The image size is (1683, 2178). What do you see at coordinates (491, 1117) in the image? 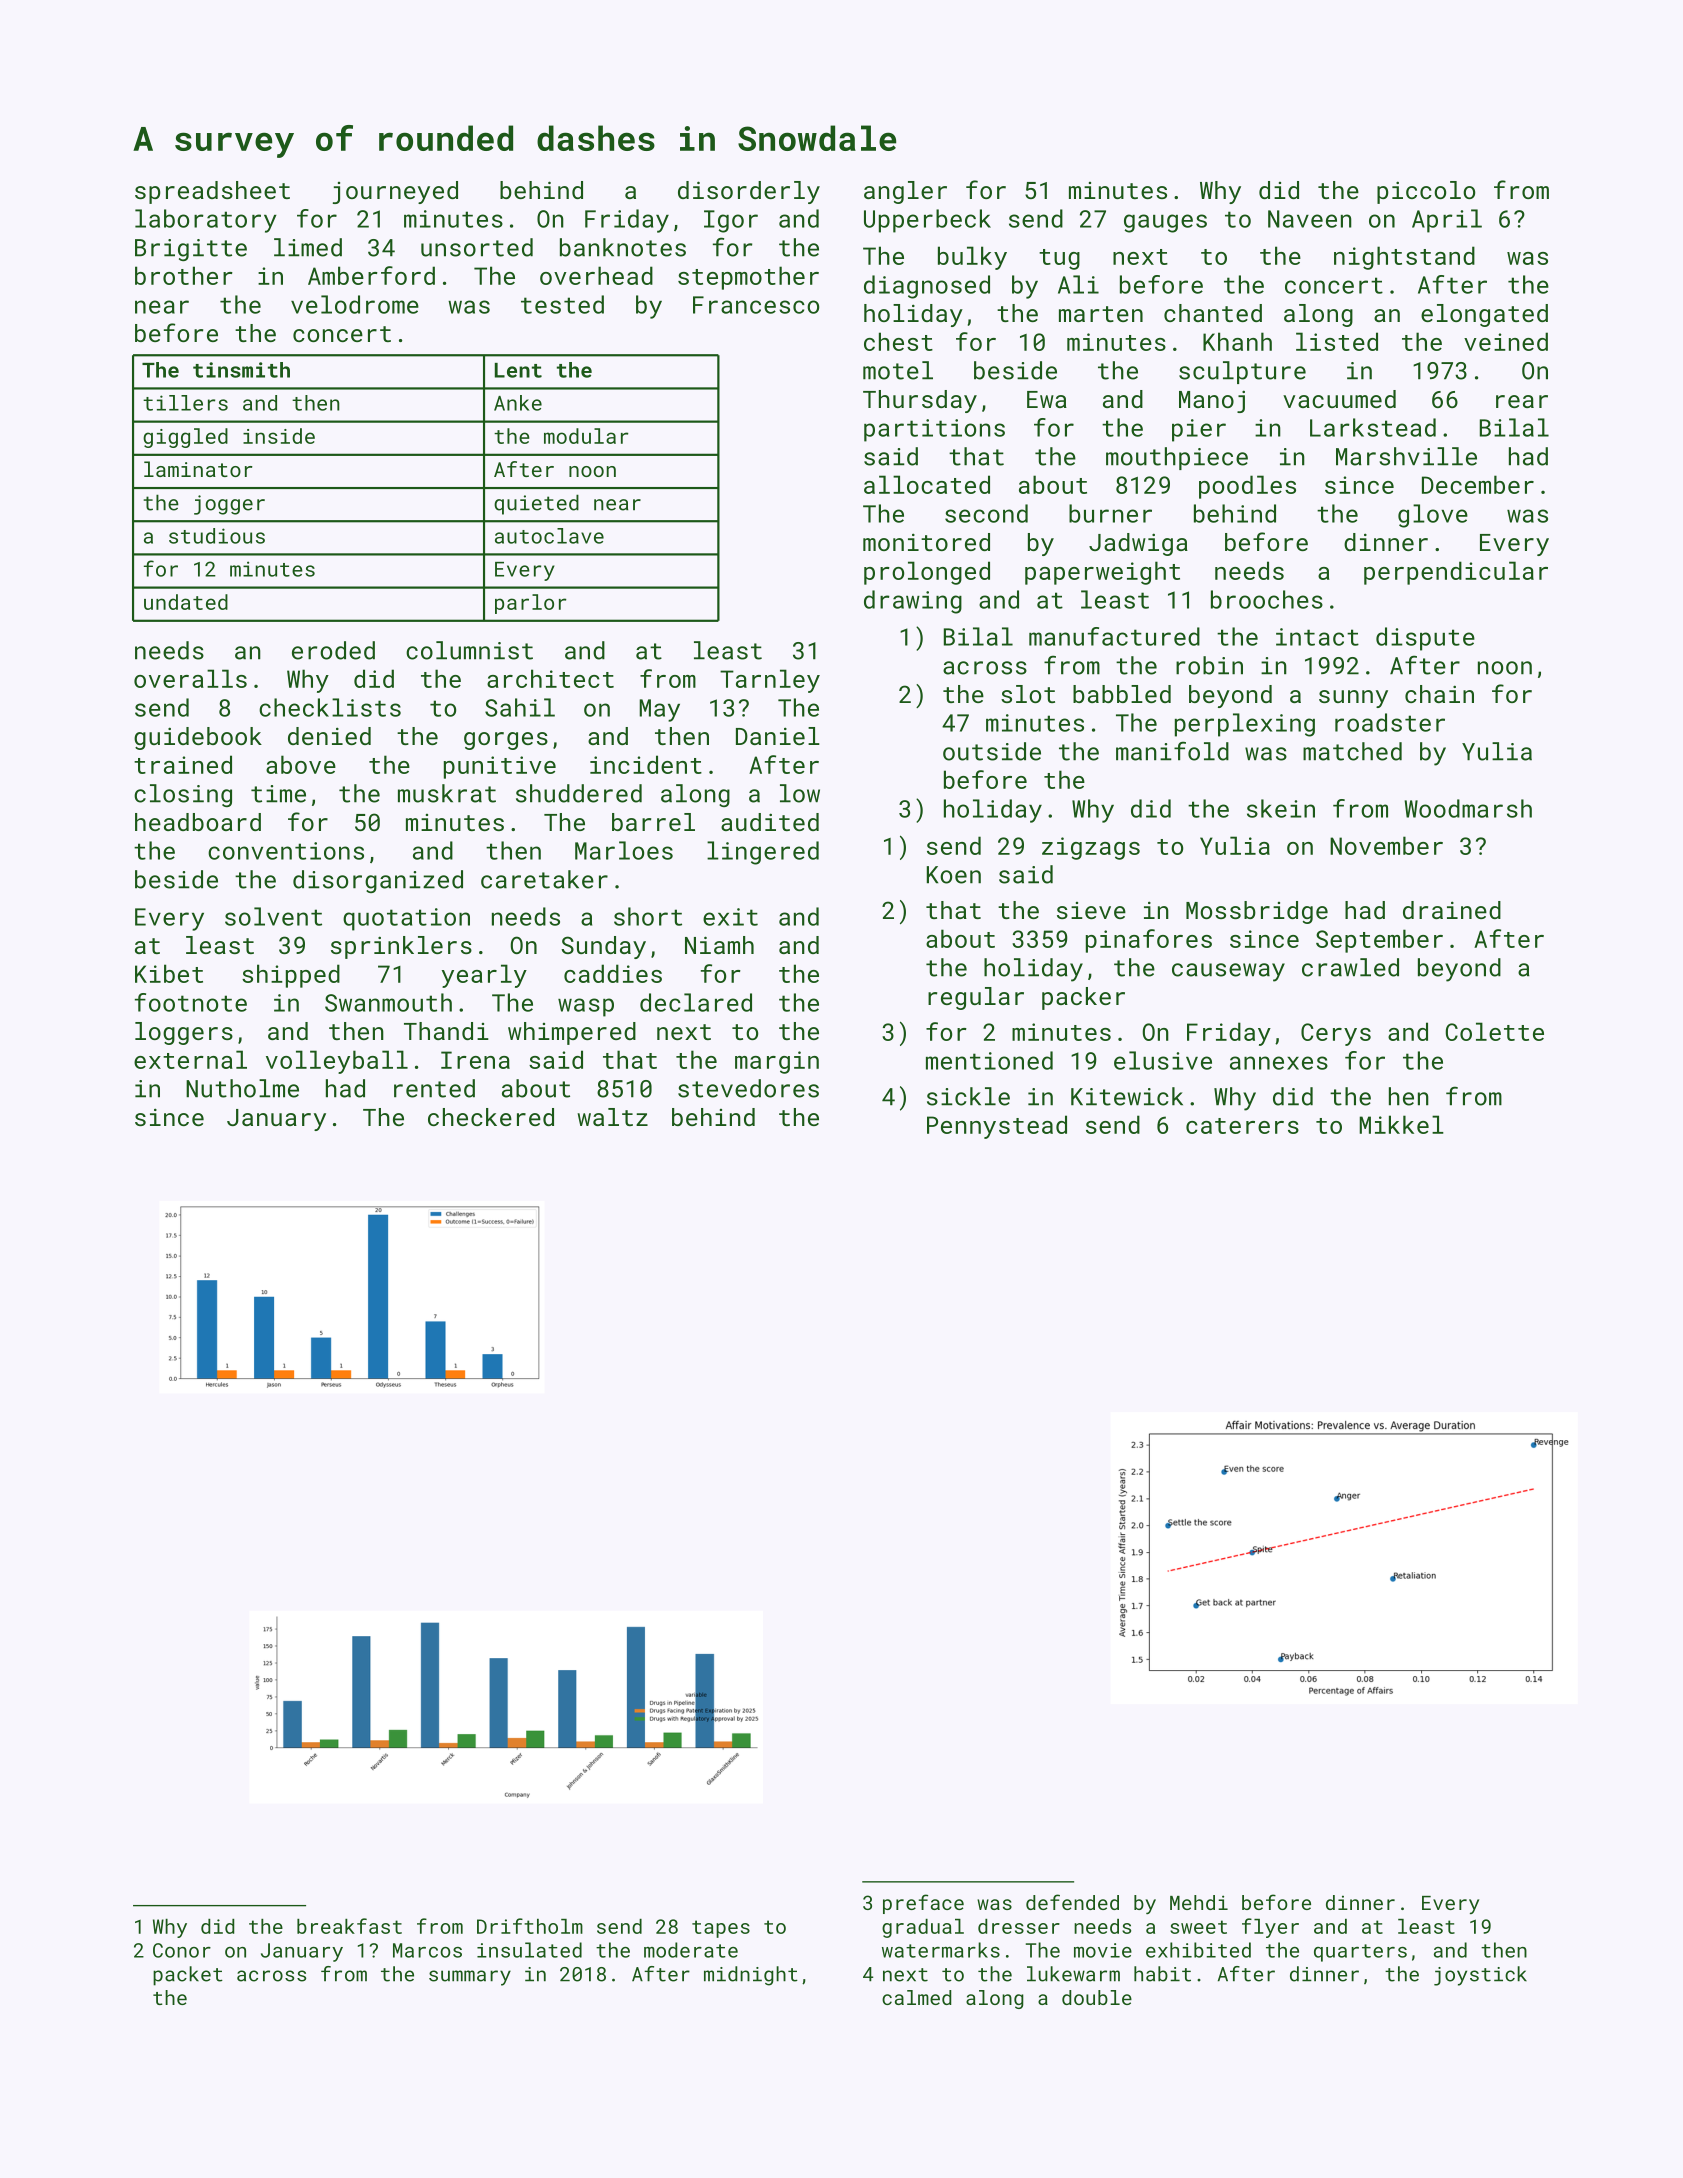
I see `checkered` at bounding box center [491, 1117].
